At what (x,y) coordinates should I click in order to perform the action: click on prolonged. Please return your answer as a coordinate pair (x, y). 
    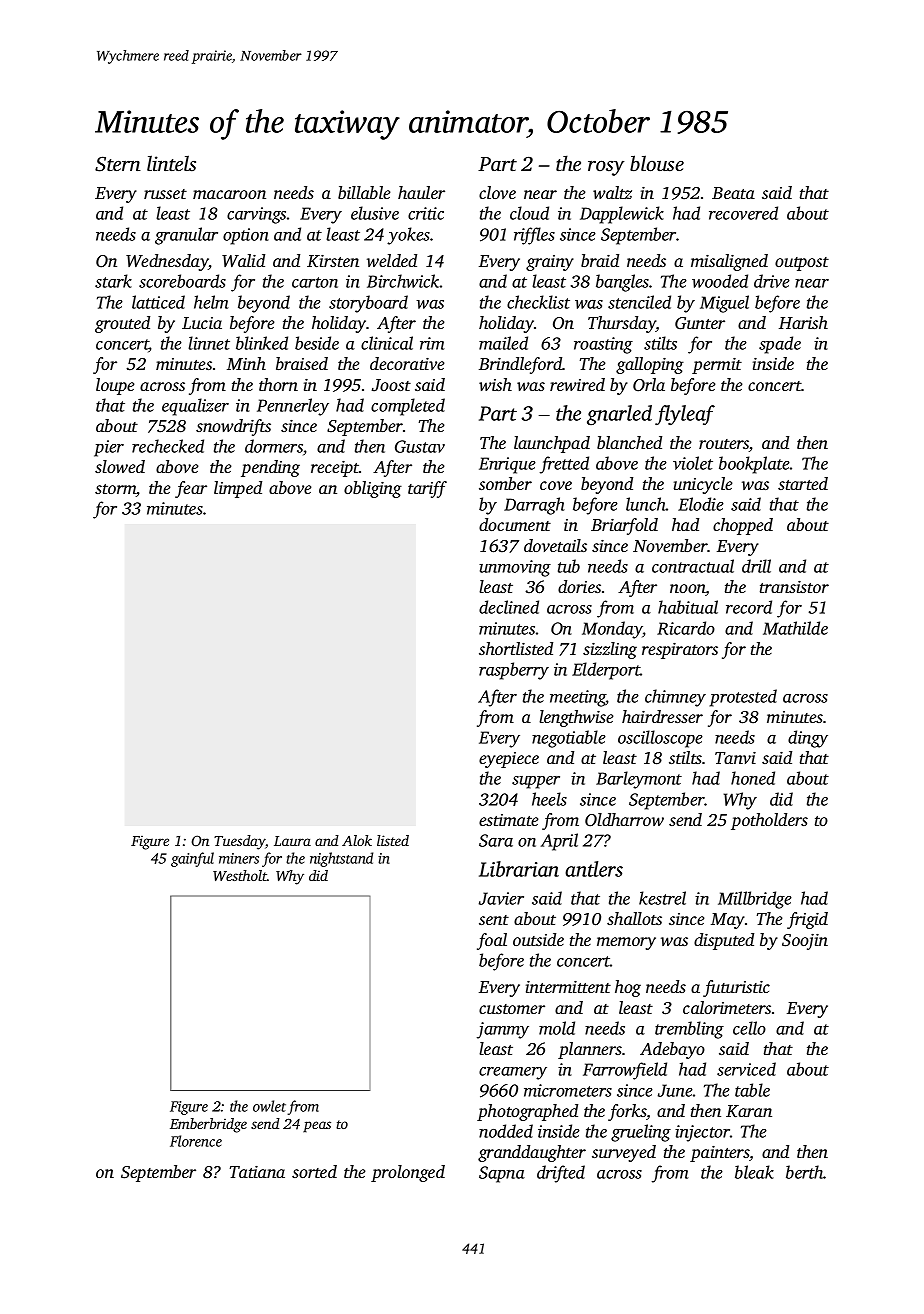
    Looking at the image, I should click on (408, 1173).
